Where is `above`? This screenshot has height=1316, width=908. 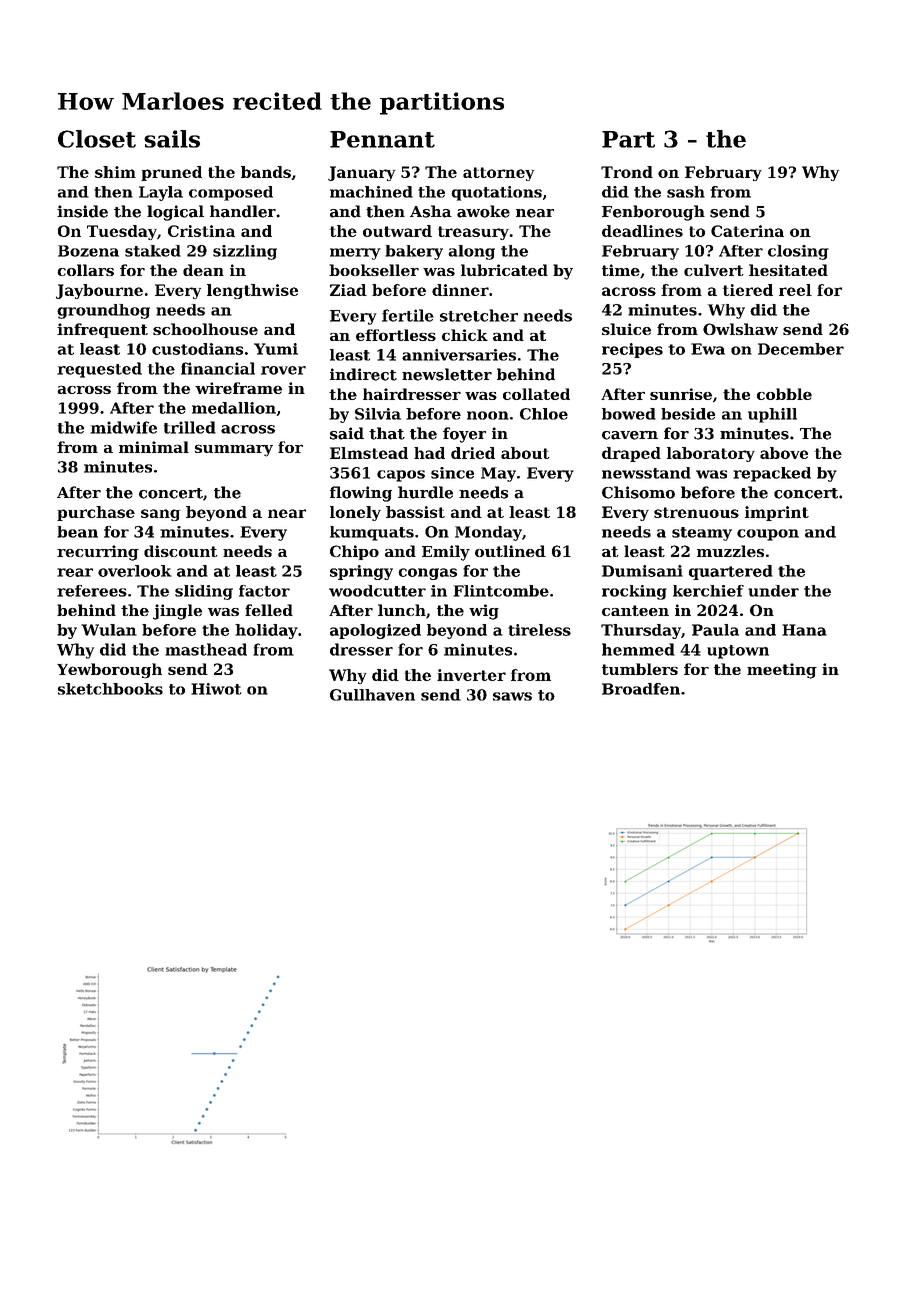
above is located at coordinates (784, 453).
